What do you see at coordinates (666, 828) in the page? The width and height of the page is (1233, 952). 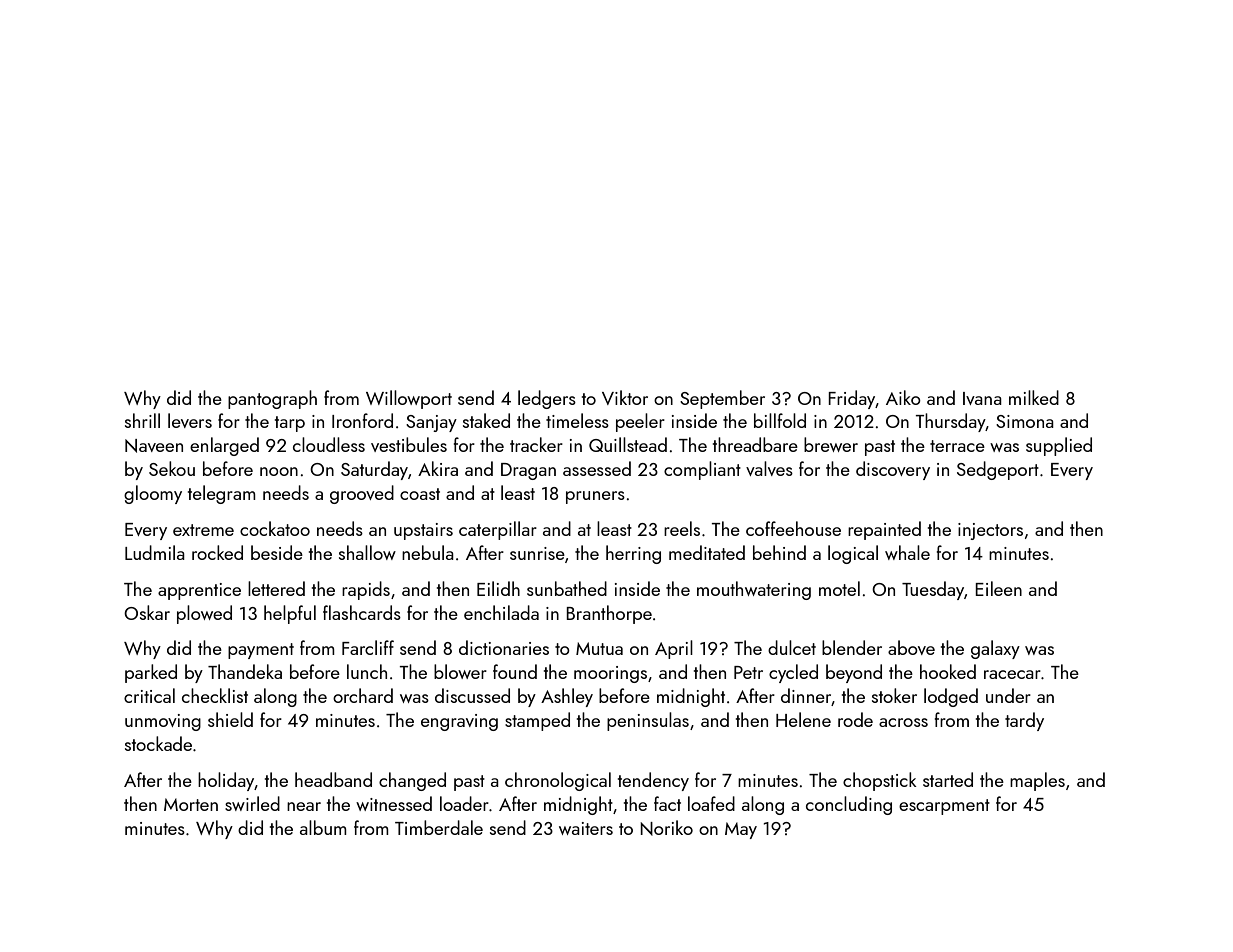 I see `Noriko` at bounding box center [666, 828].
